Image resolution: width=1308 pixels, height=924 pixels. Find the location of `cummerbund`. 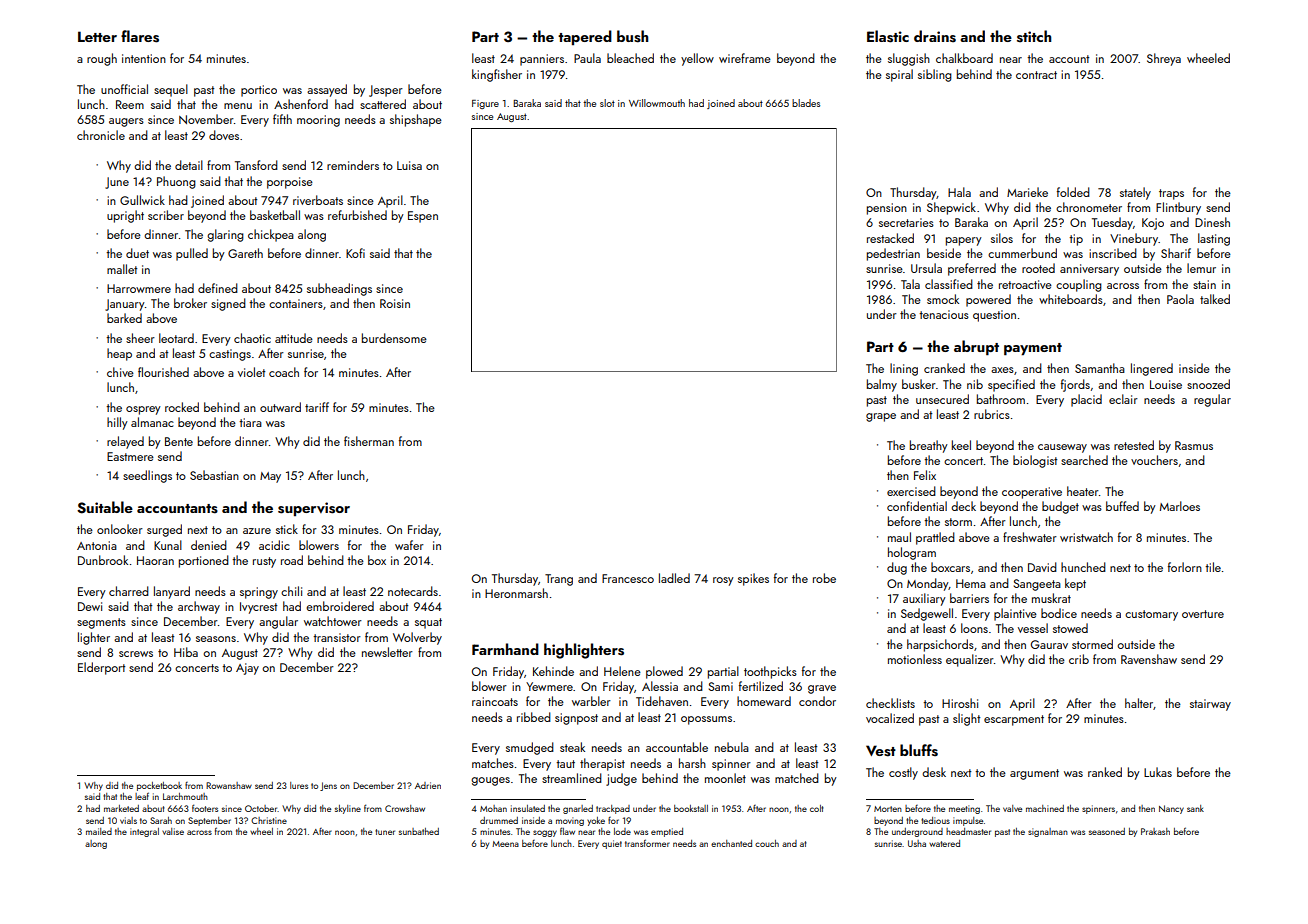

cummerbund is located at coordinates (1022, 253).
